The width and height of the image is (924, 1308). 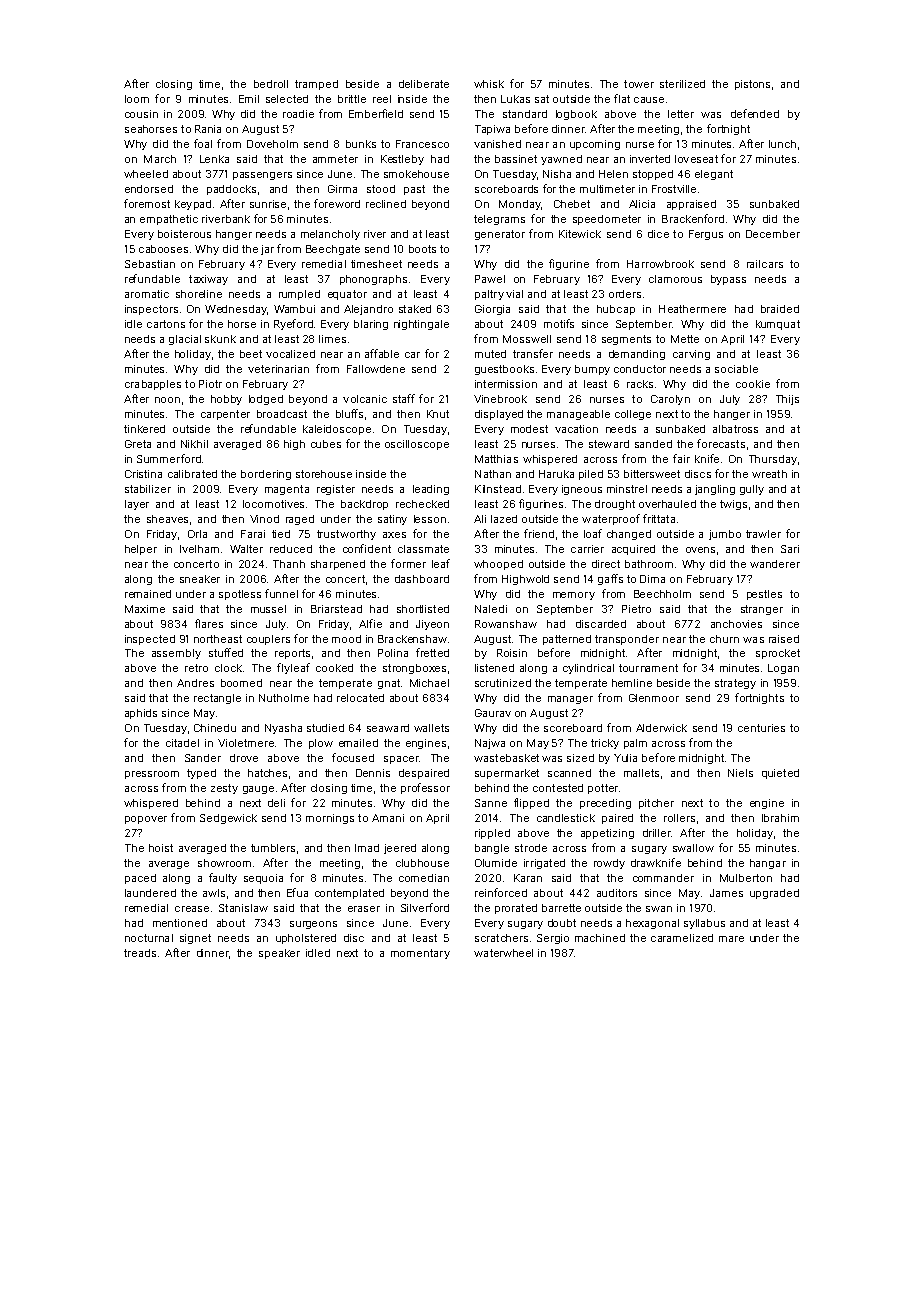 What do you see at coordinates (140, 953) in the image?
I see `treads` at bounding box center [140, 953].
